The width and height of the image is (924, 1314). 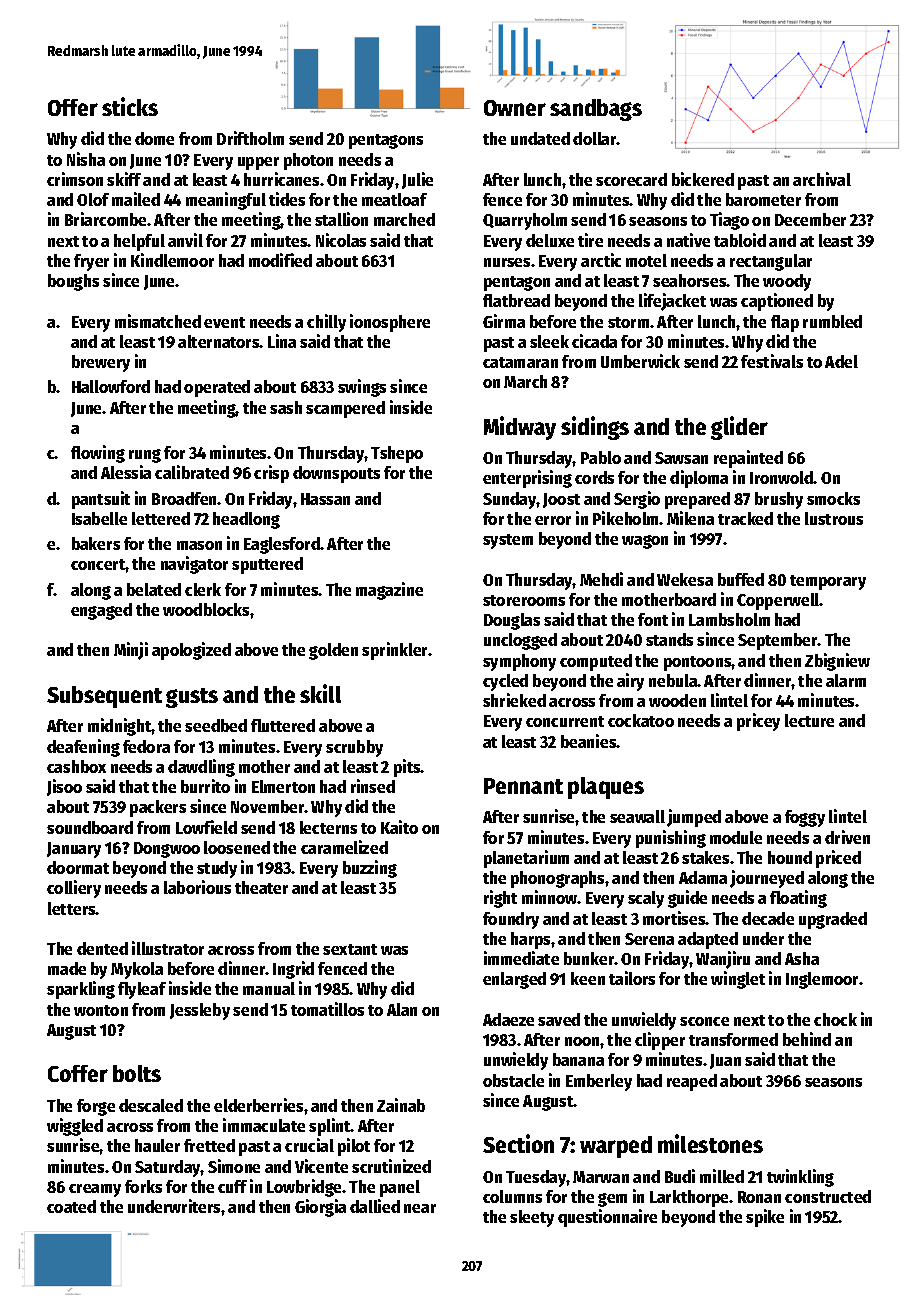 I want to click on Briarcombe, so click(x=105, y=219).
